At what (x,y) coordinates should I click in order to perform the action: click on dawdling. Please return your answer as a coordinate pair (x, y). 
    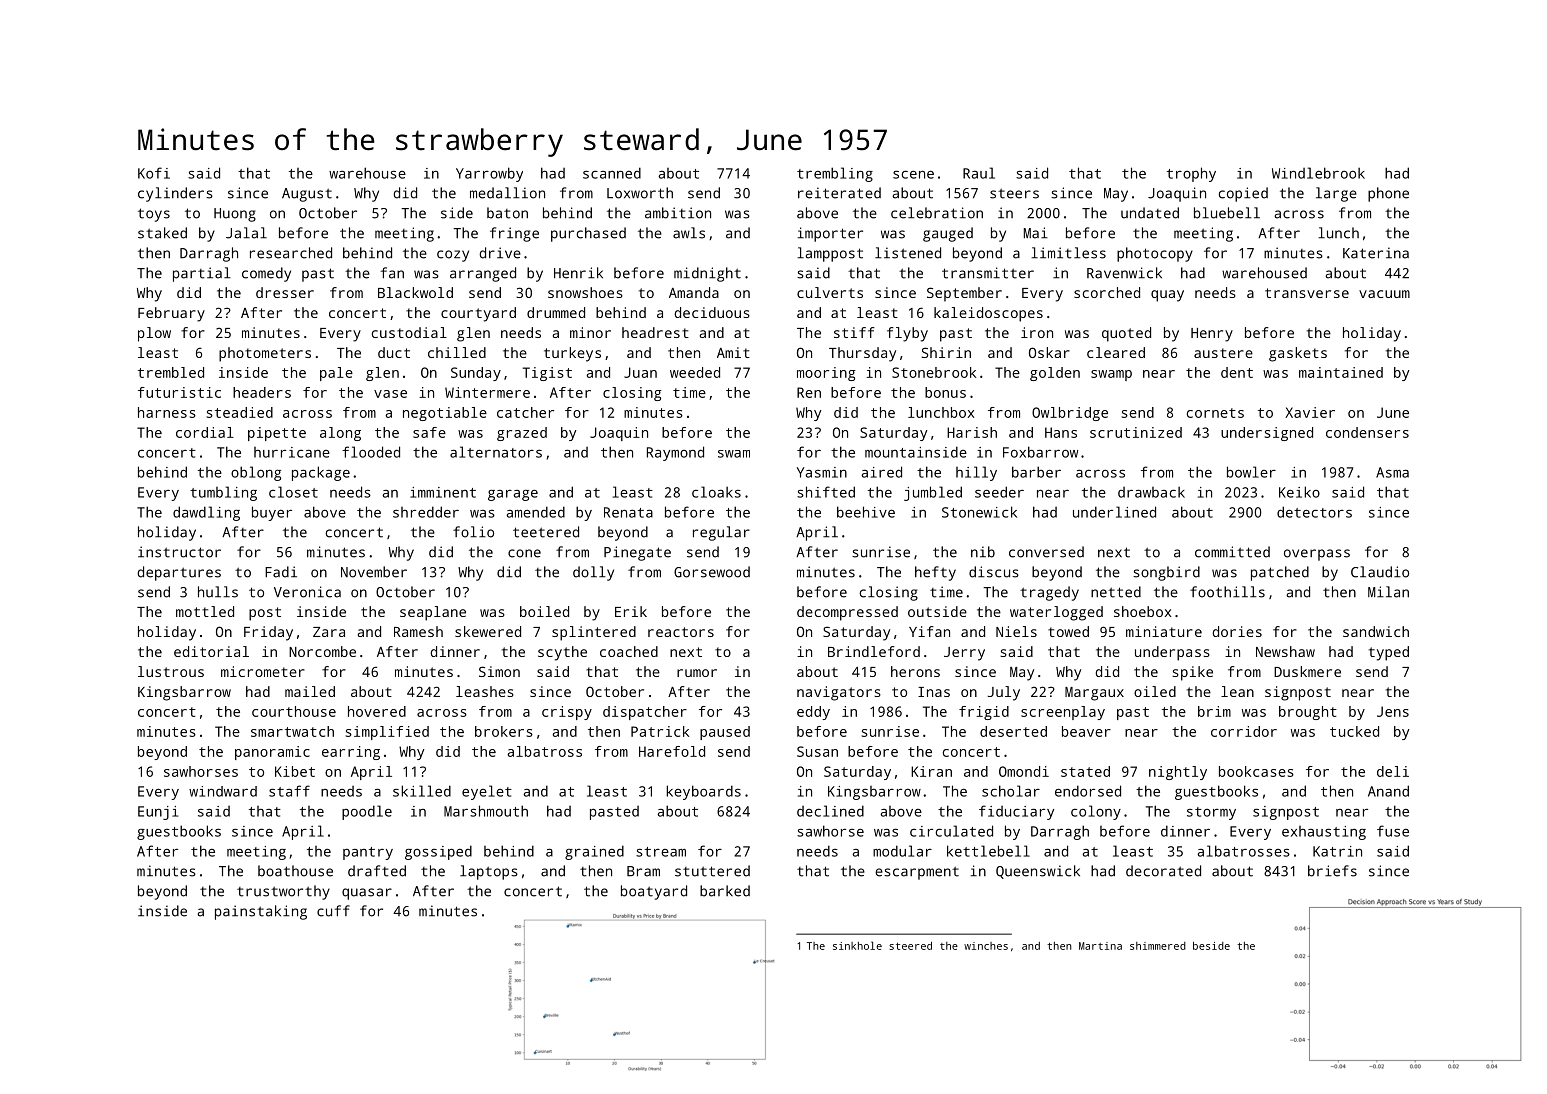
    Looking at the image, I should click on (206, 513).
